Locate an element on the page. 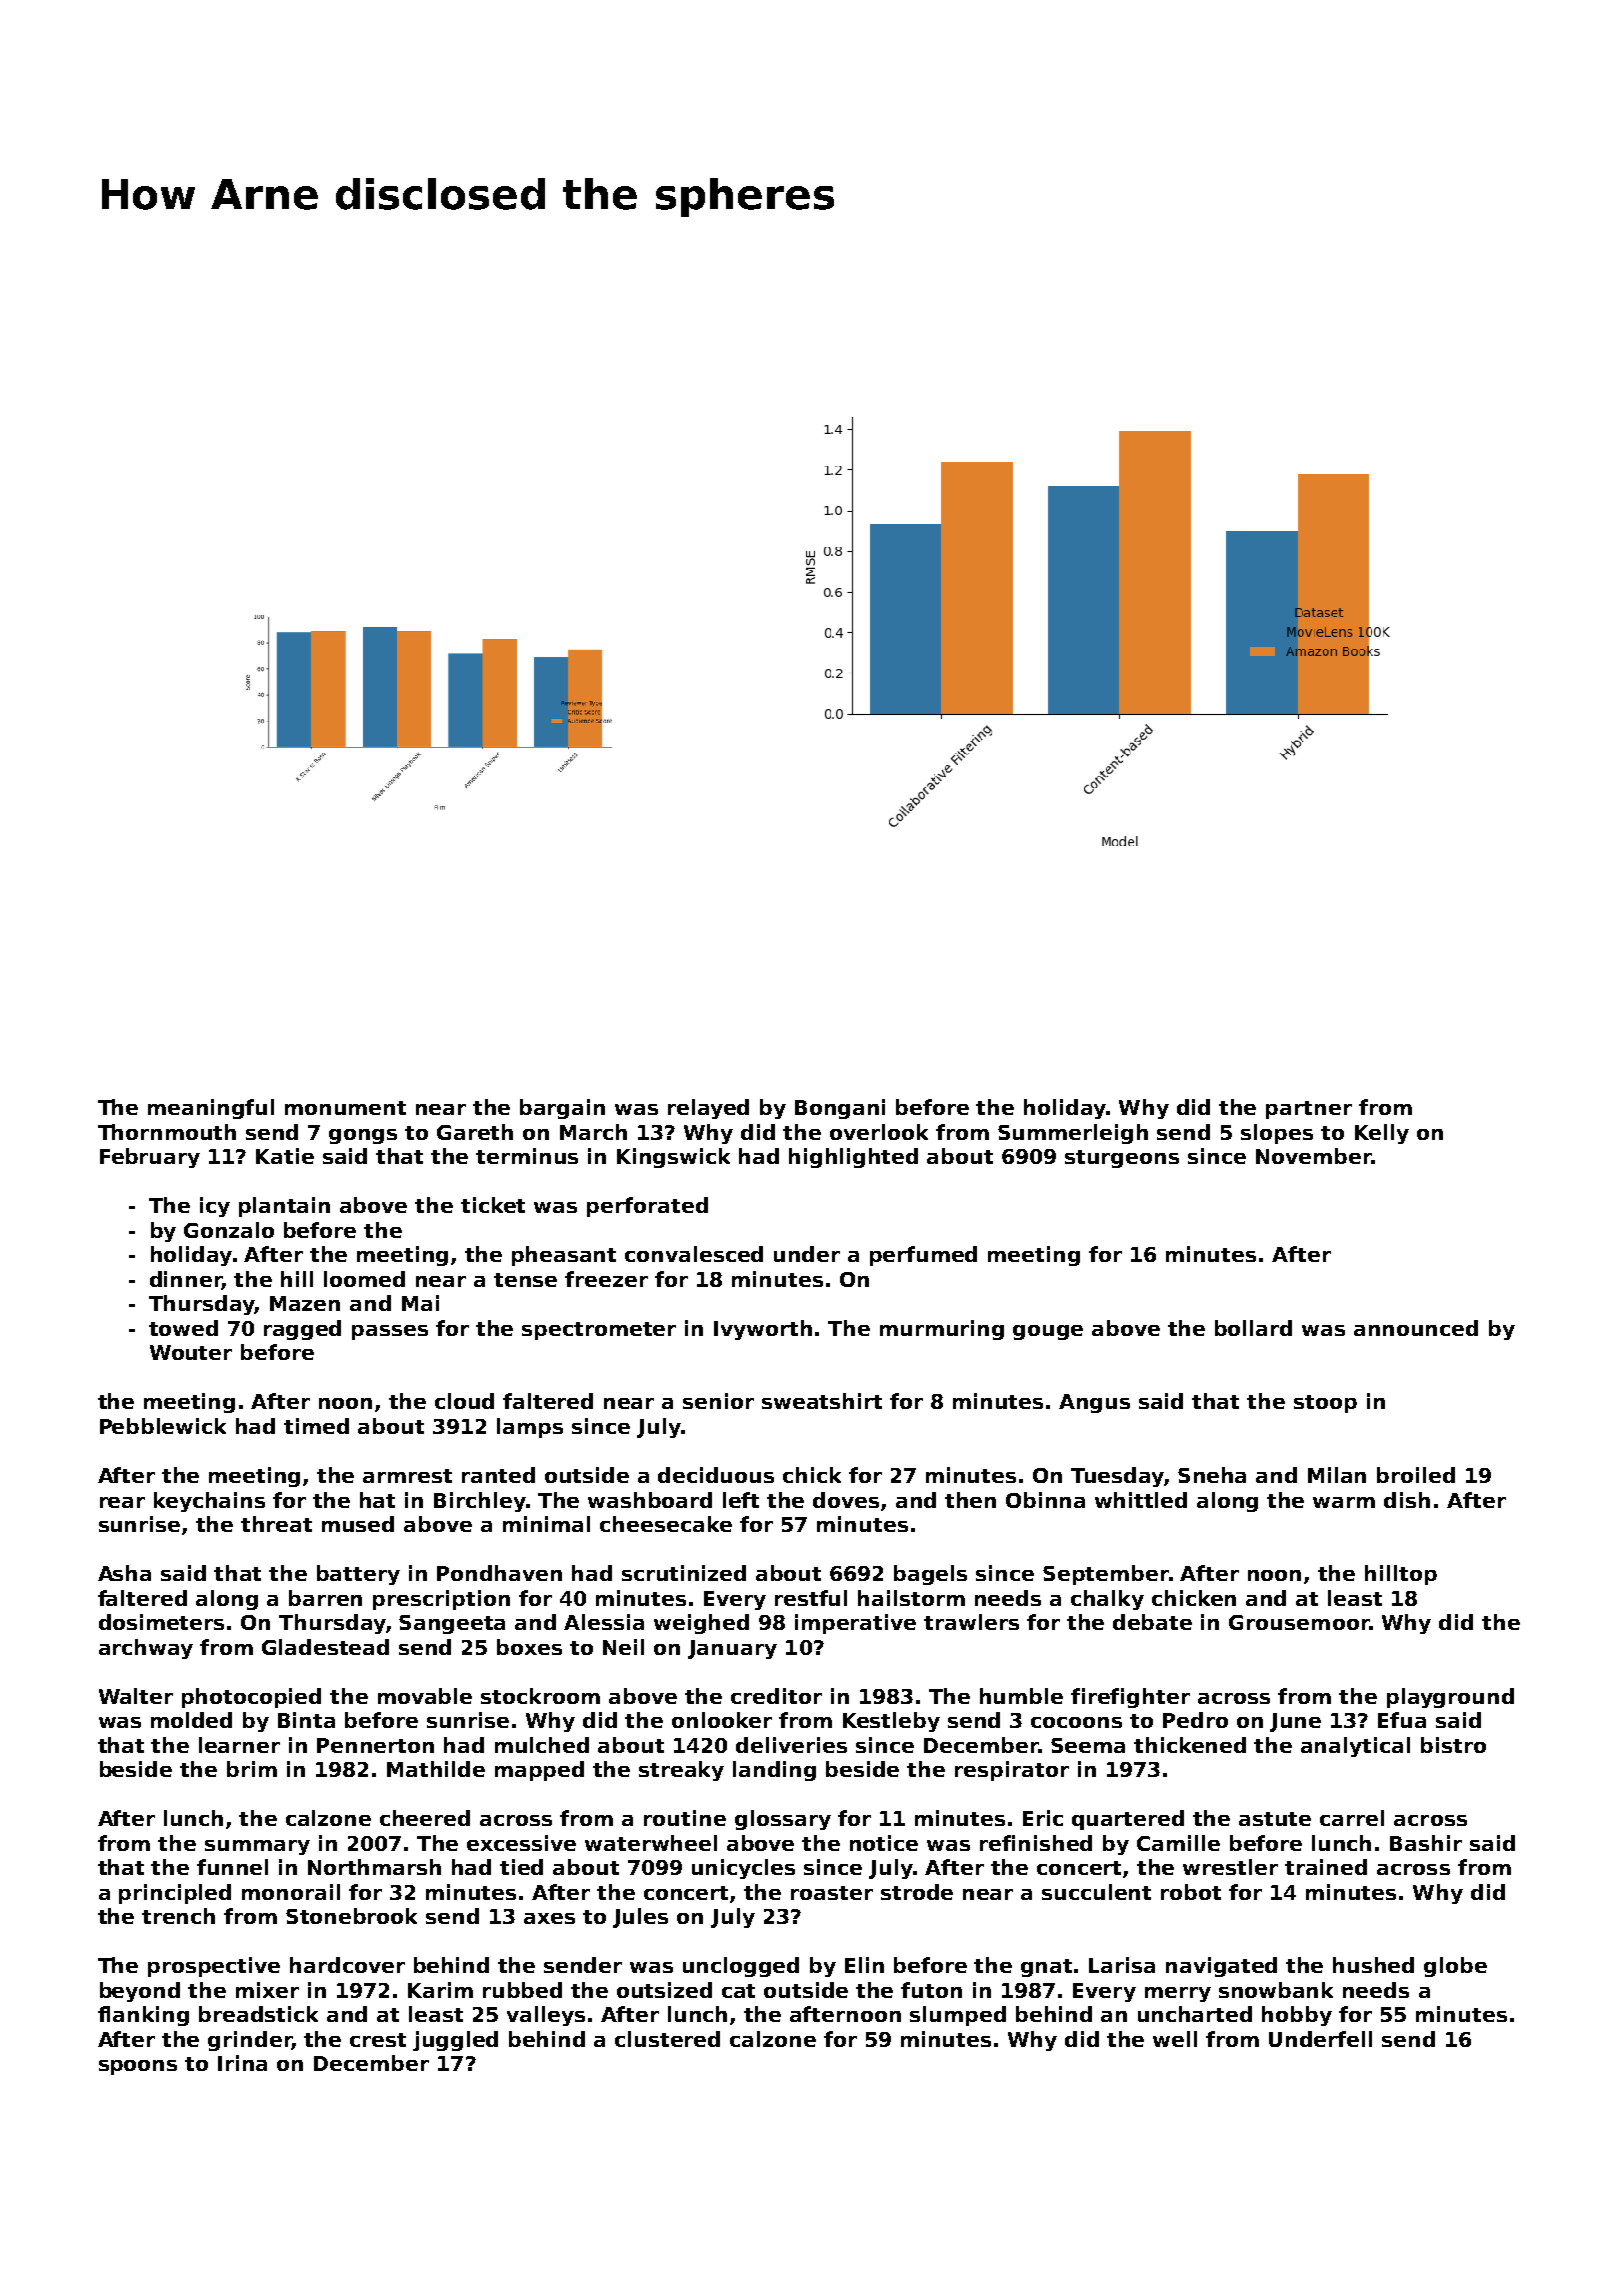 Image resolution: width=1620 pixels, height=2292 pixels. spoons is located at coordinates (138, 2067).
